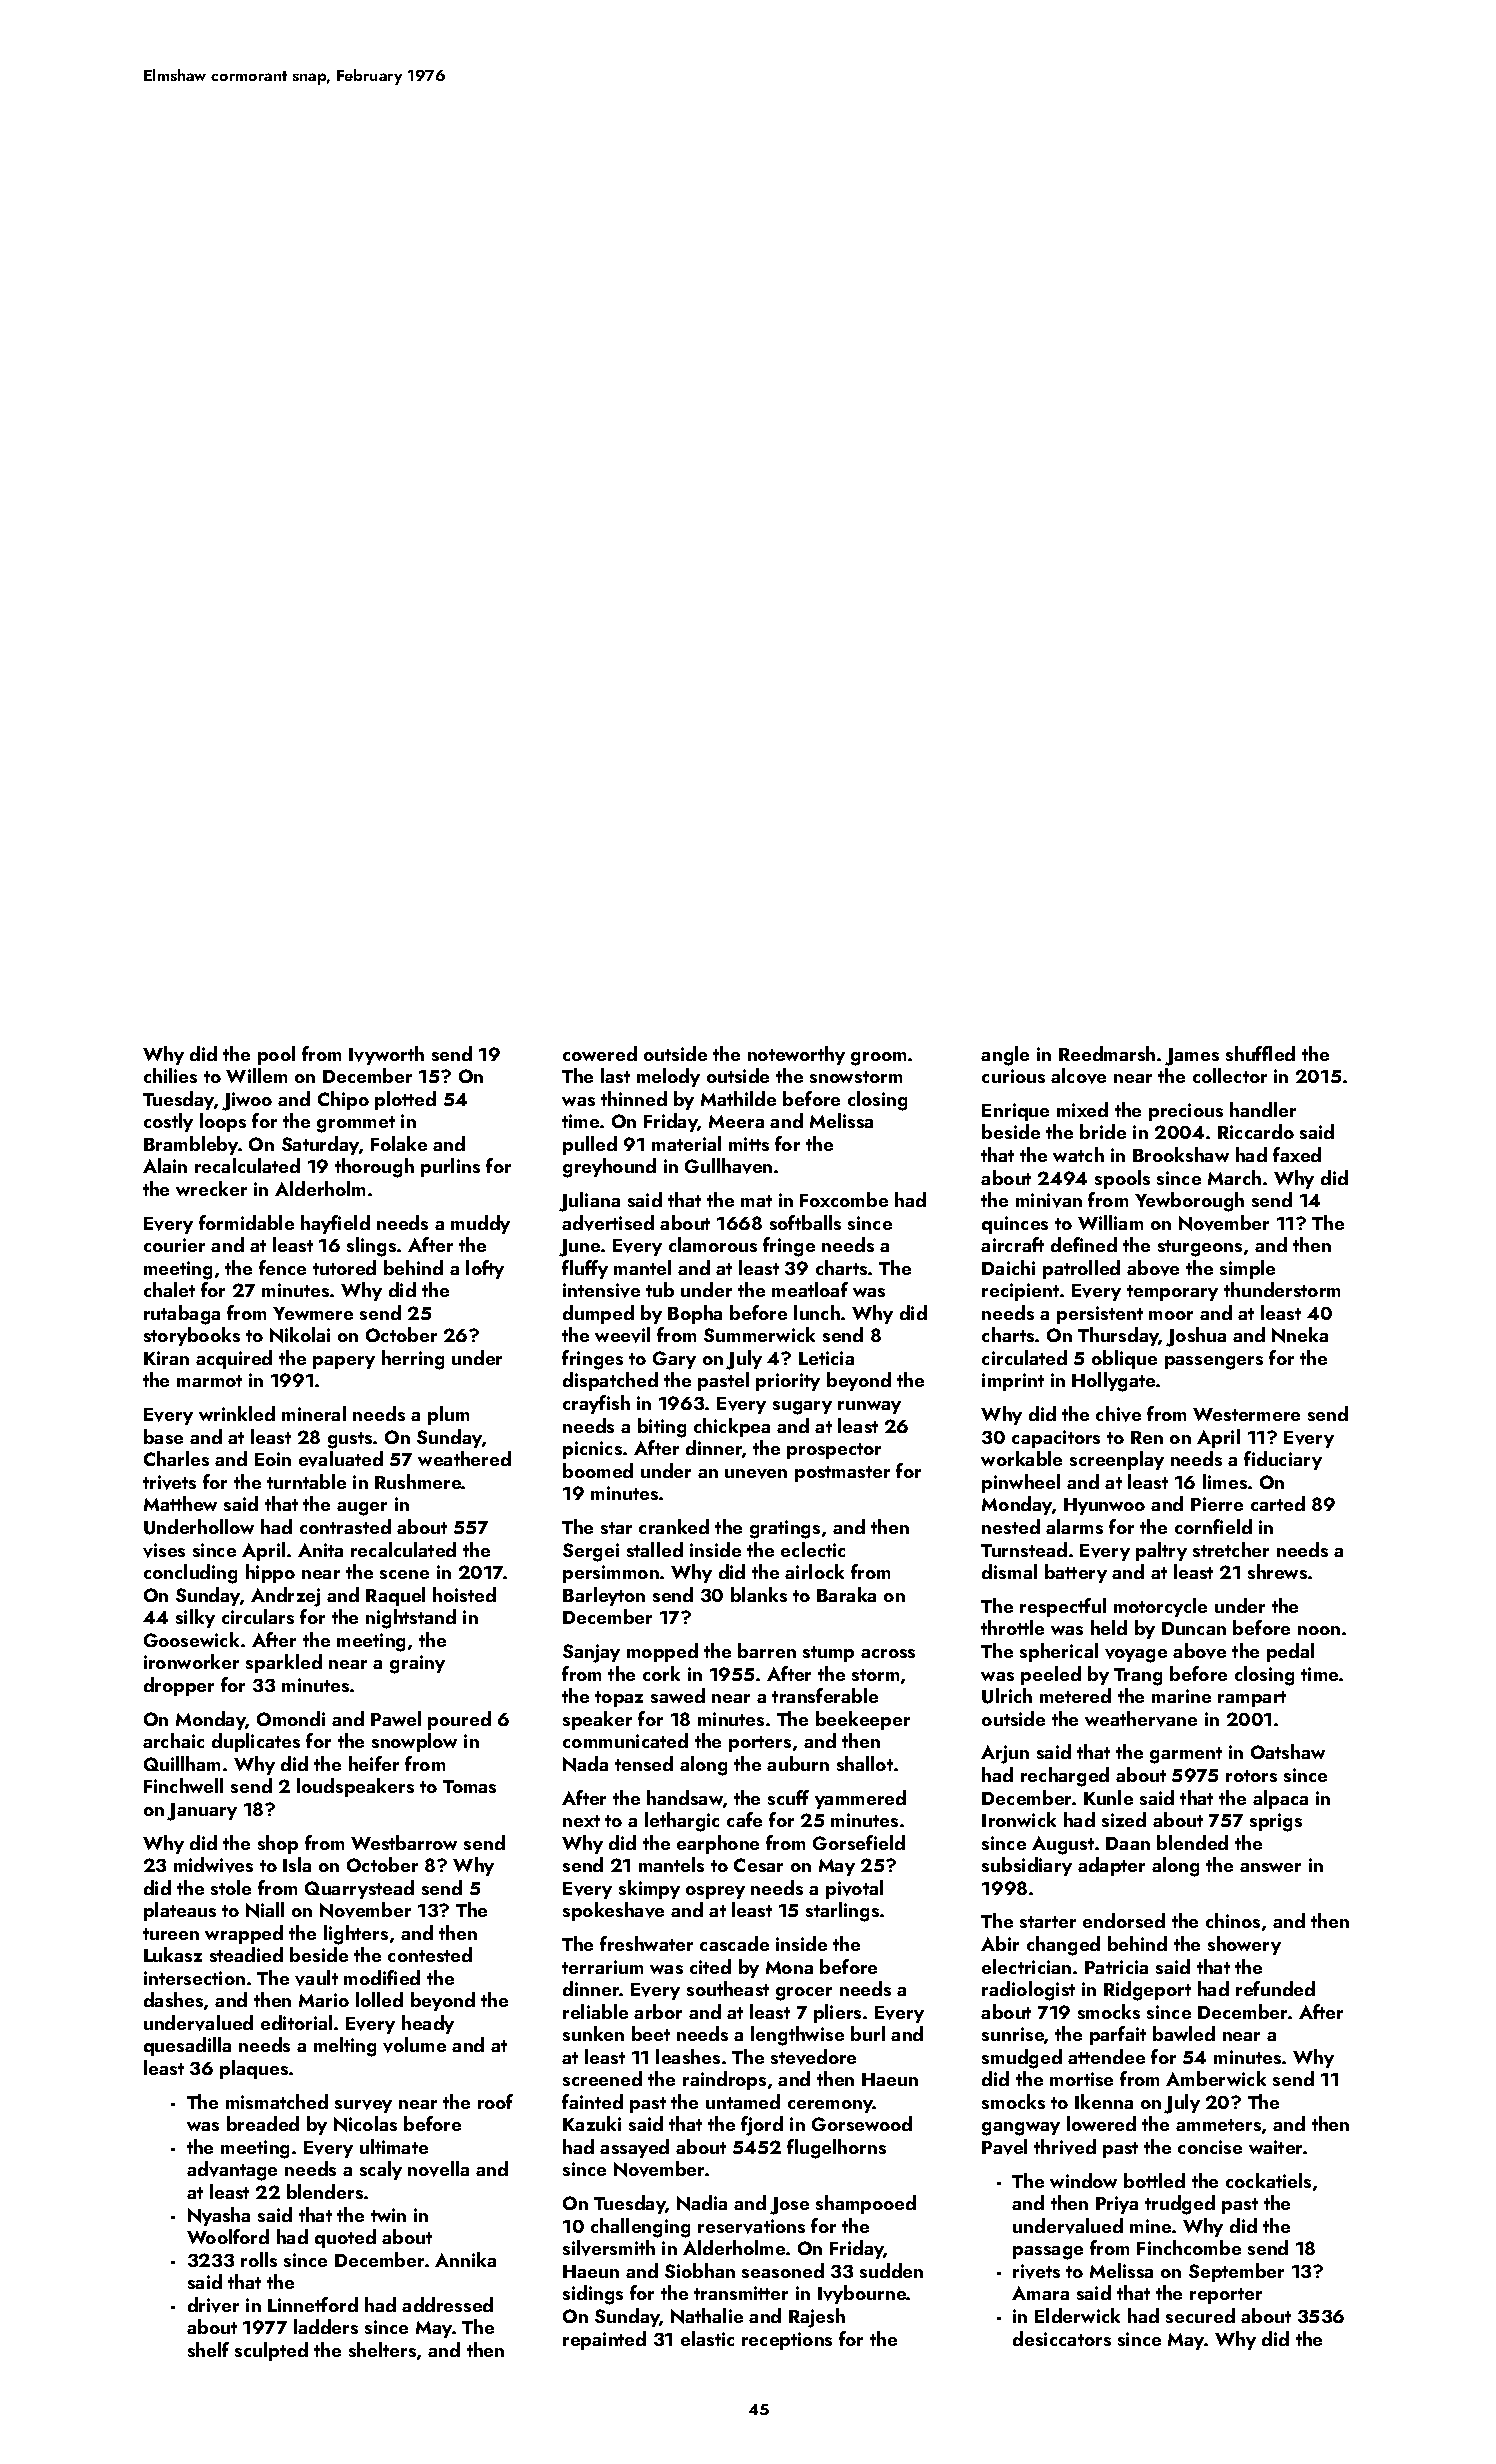 The width and height of the document is (1496, 2464). Describe the element at coordinates (284, 1663) in the document. I see `sparkled` at that location.
